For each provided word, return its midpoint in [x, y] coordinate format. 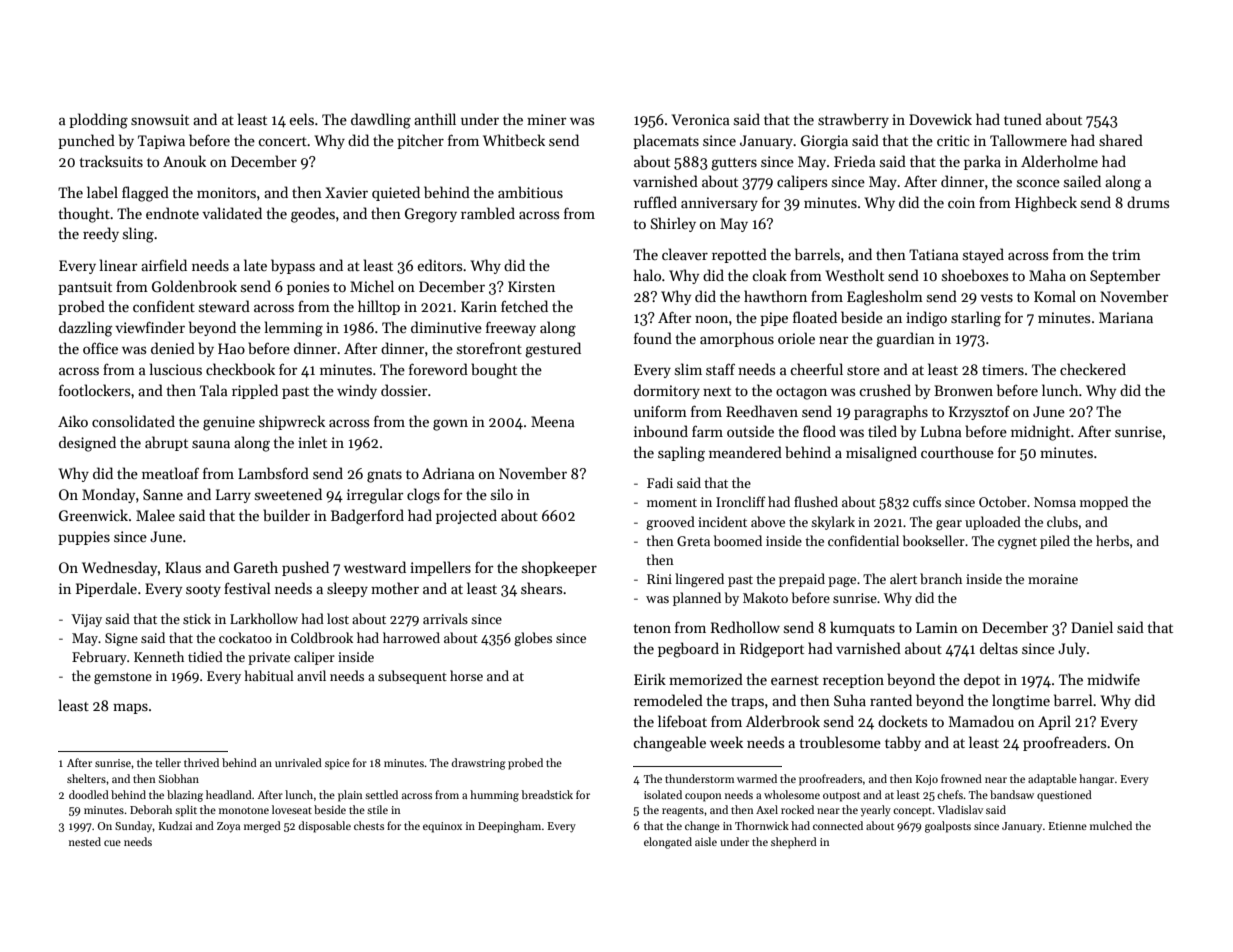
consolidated [133, 421]
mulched [1111, 825]
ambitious [530, 192]
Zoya [228, 827]
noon [711, 319]
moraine [1053, 579]
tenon [652, 628]
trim [1126, 254]
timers [1003, 369]
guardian [905, 340]
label [102, 192]
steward [224, 306]
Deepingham [509, 827]
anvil [311, 675]
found [653, 338]
